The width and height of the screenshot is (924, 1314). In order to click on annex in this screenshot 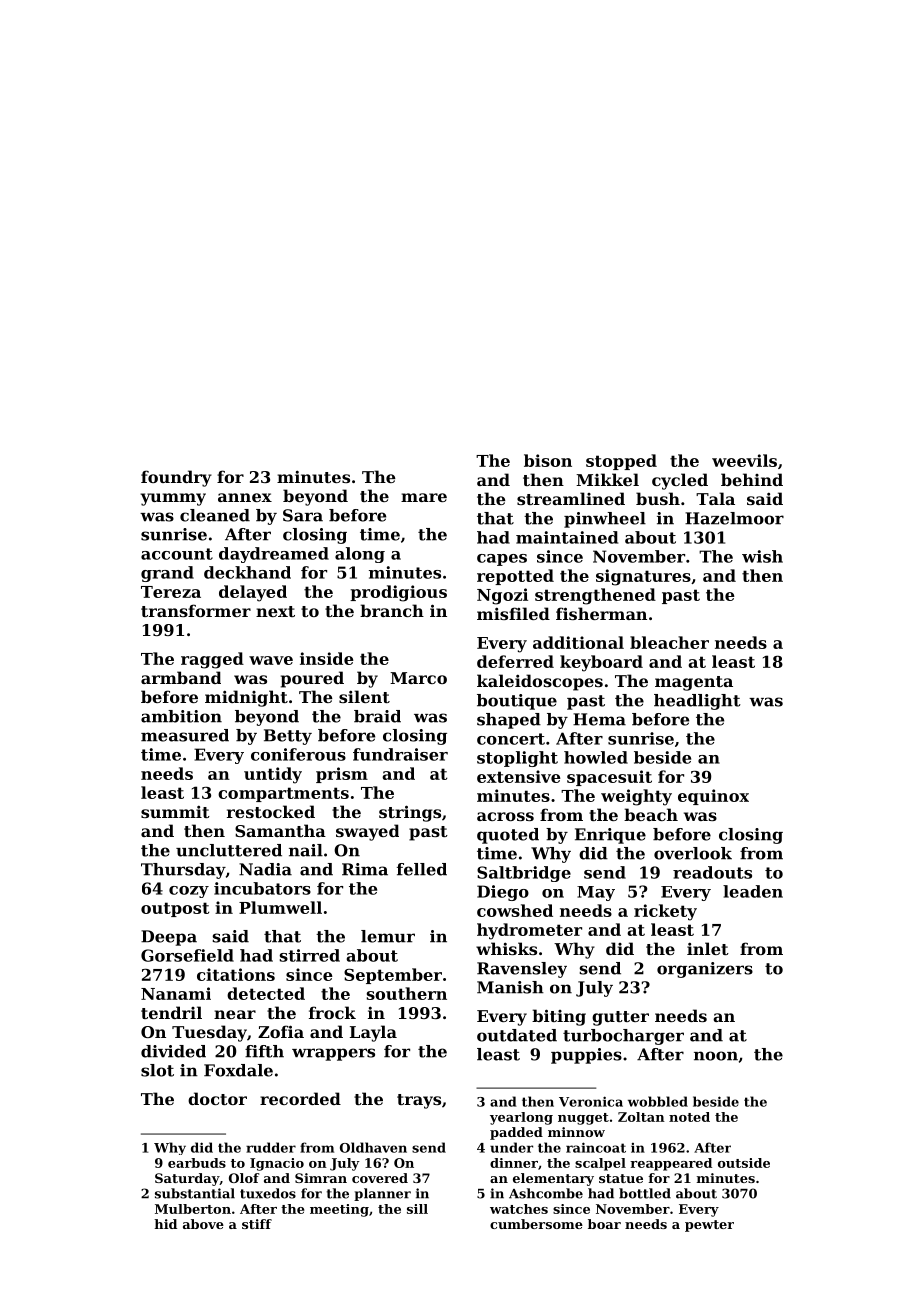, I will do `click(245, 497)`.
